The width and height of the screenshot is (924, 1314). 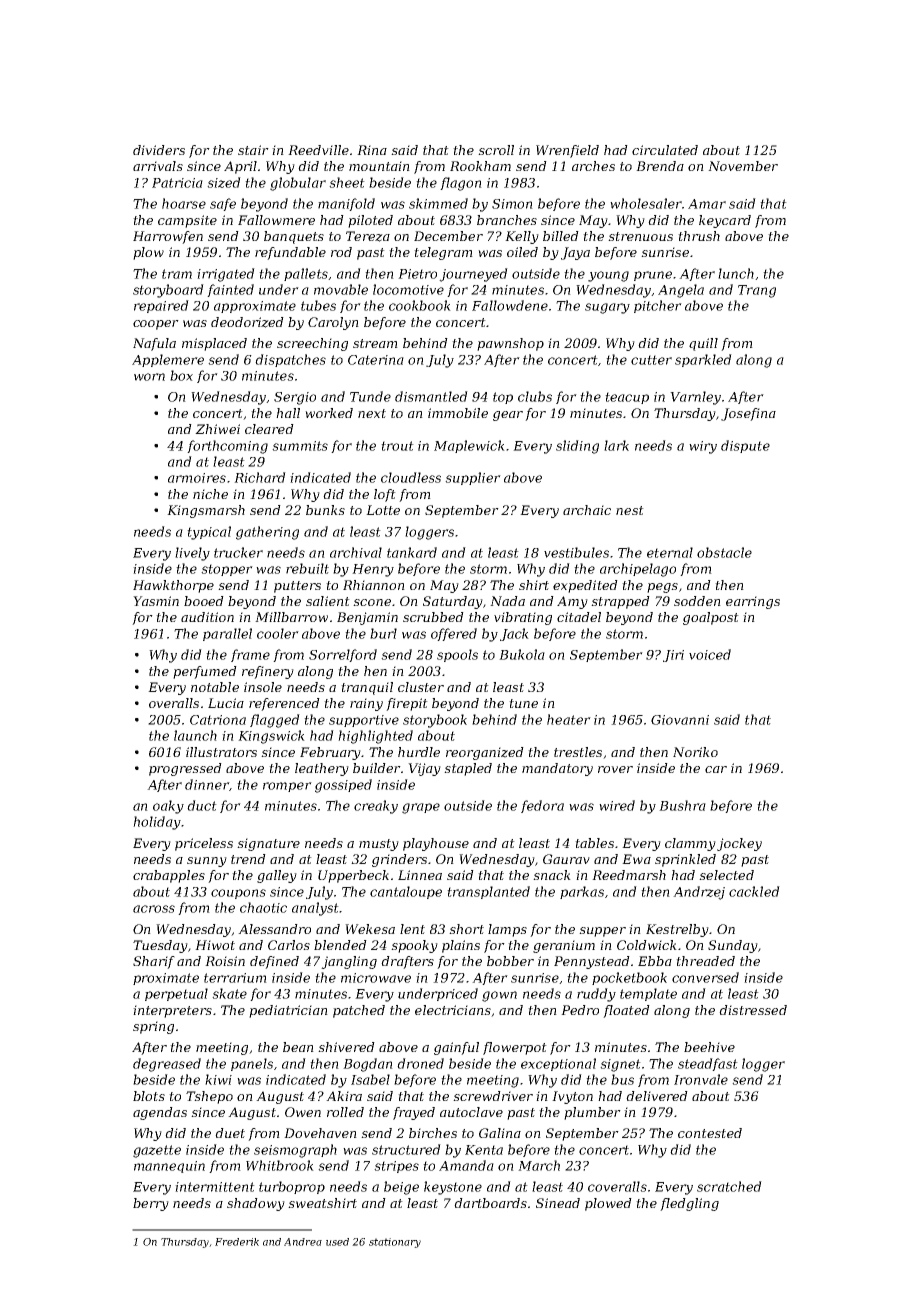 I want to click on dartboards, so click(x=490, y=1203).
